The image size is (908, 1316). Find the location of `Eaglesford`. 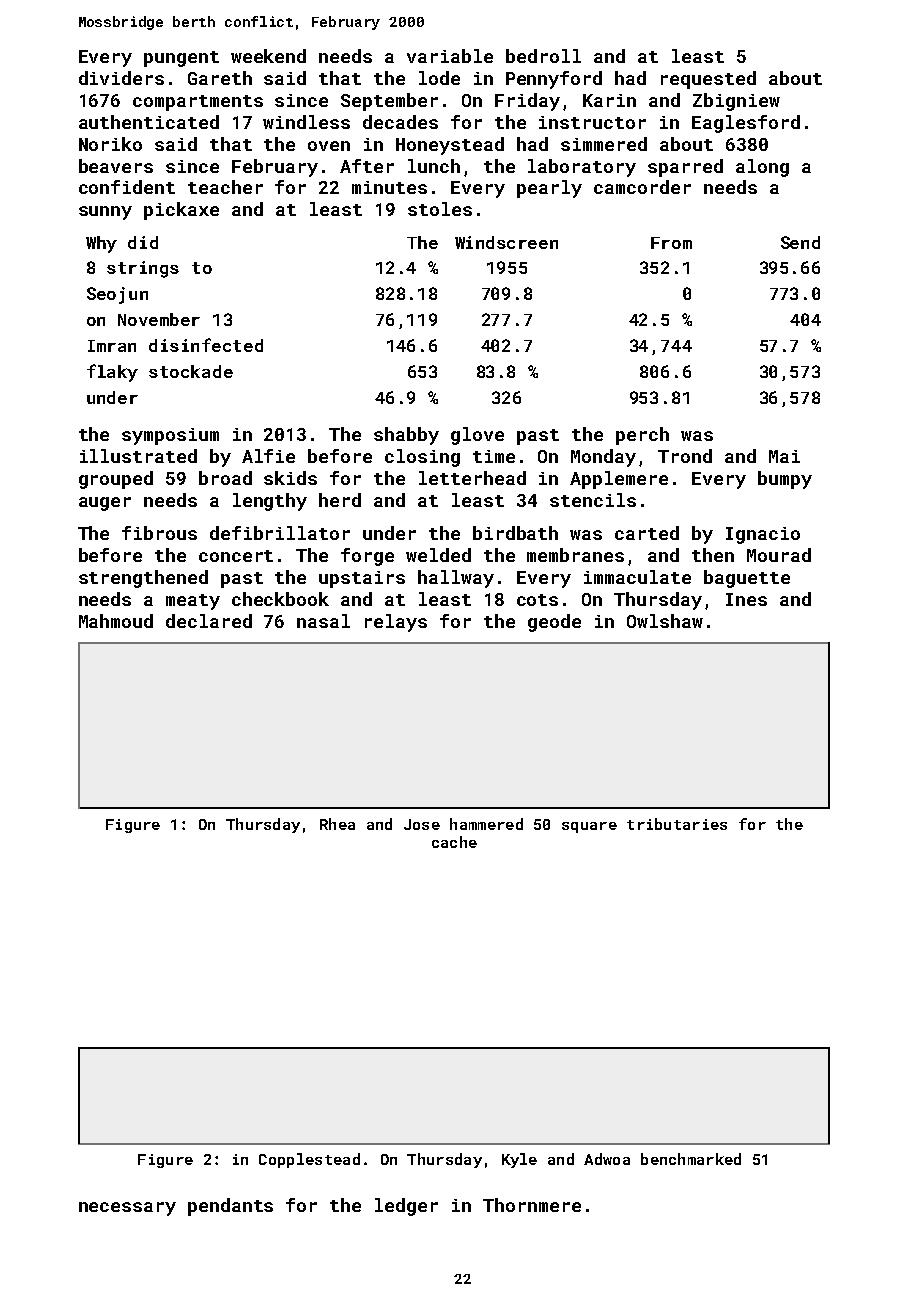

Eaglesford is located at coordinates (746, 124).
